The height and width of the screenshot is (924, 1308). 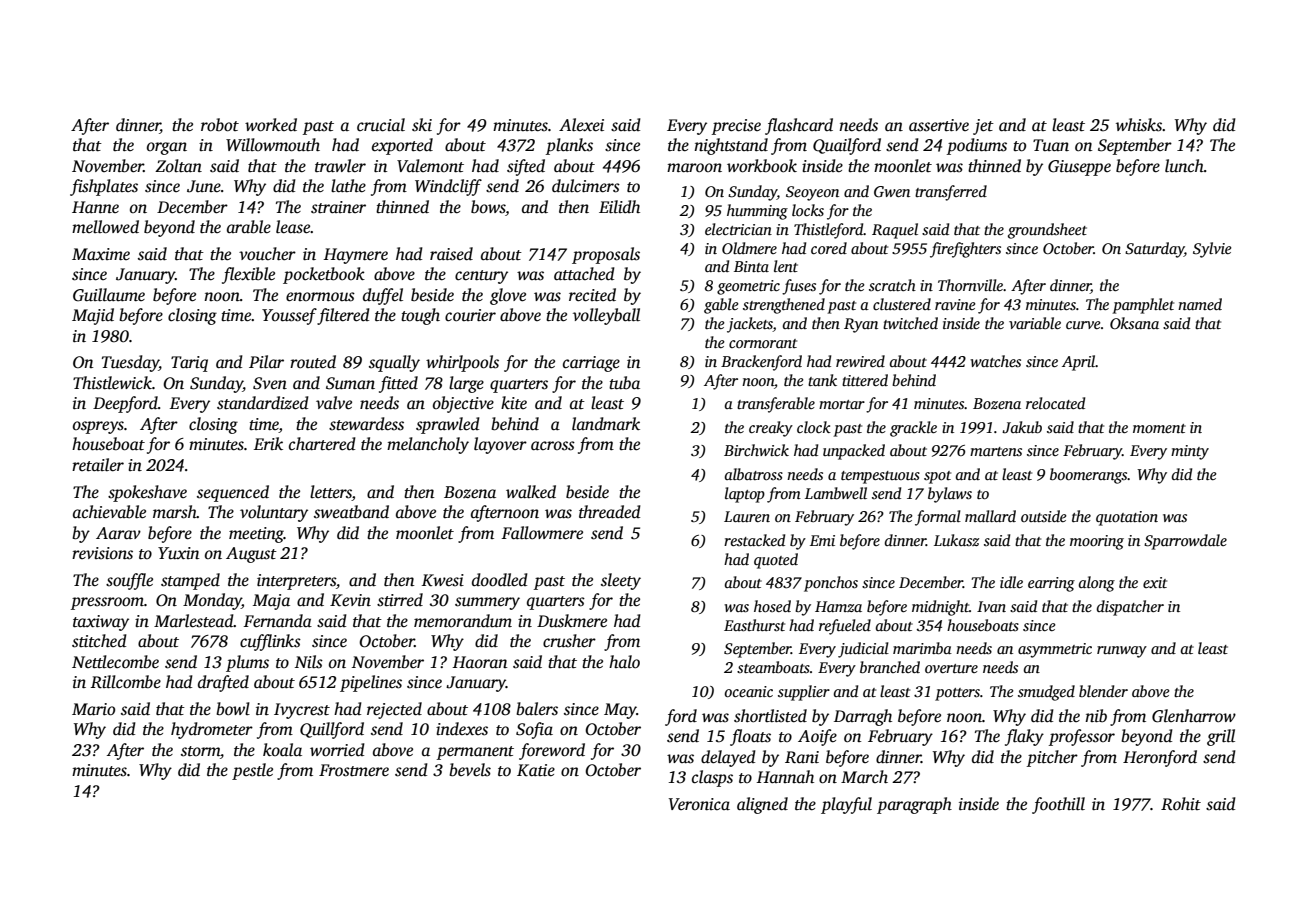 I want to click on robot, so click(x=220, y=125).
